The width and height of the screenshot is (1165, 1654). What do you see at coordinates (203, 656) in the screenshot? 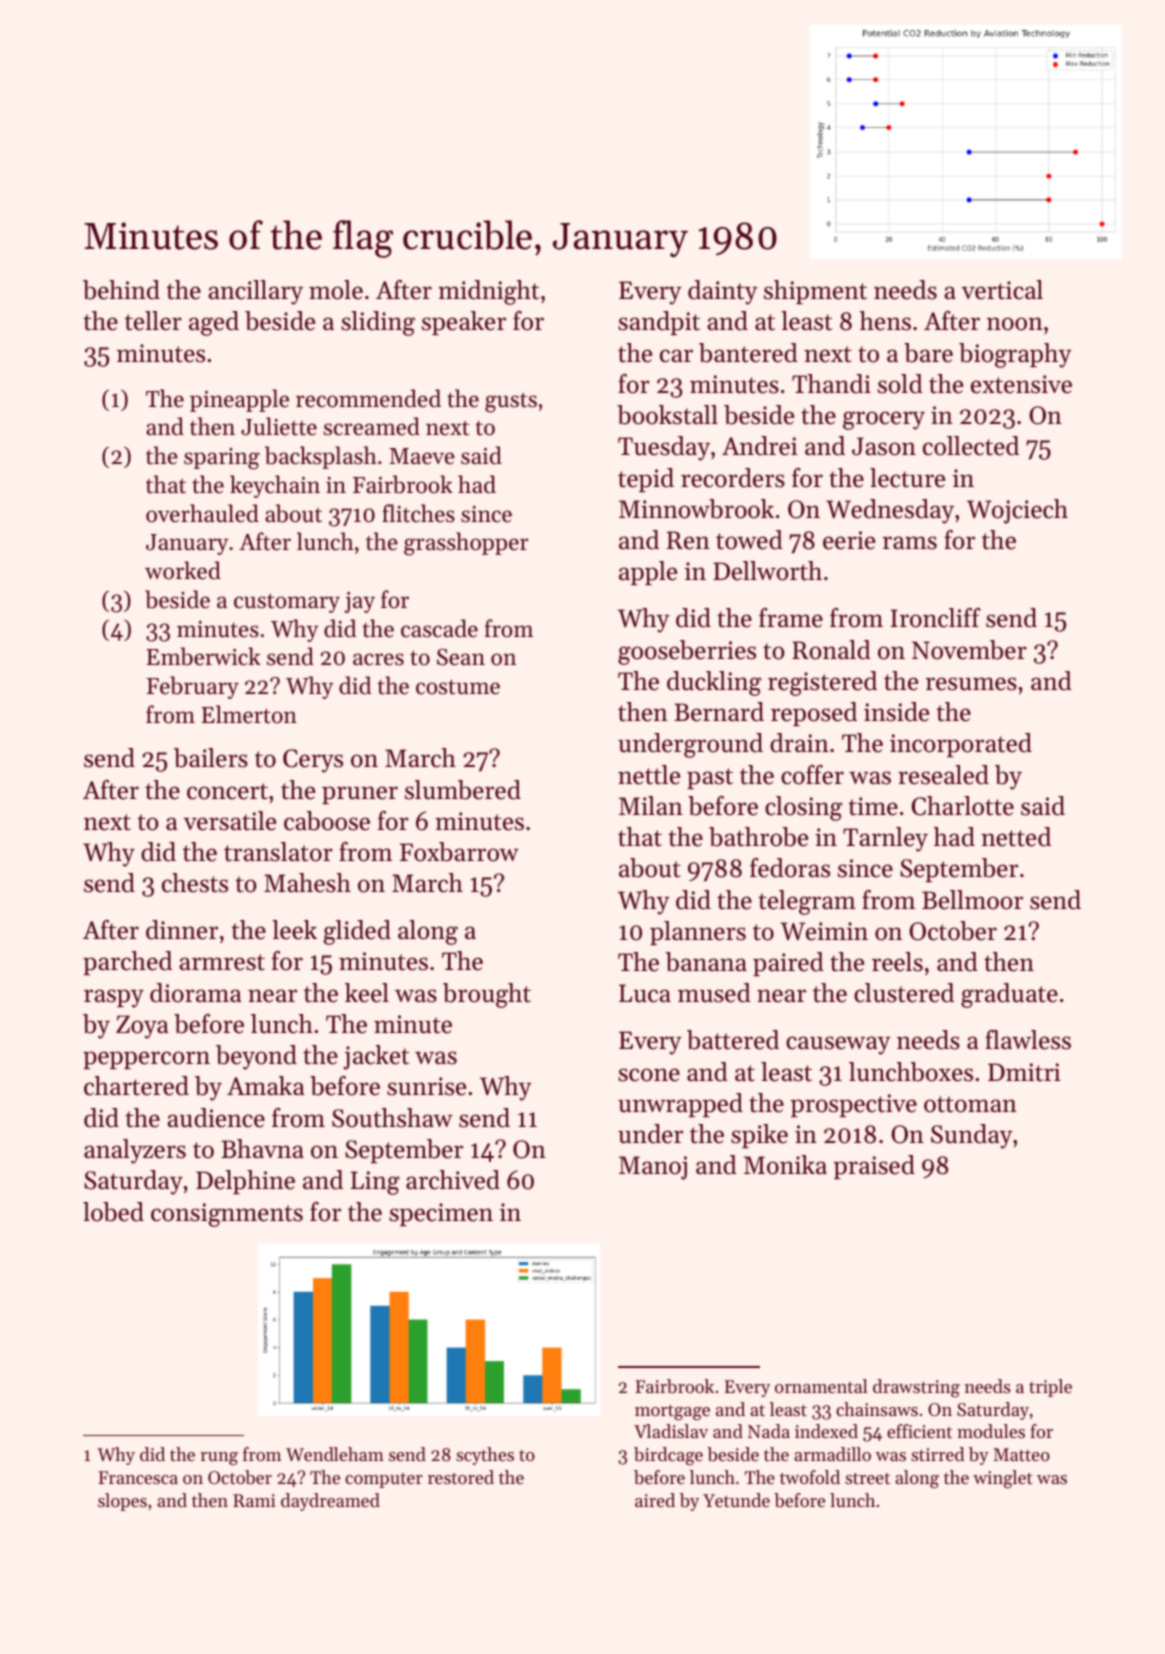
I see `Emberwick` at bounding box center [203, 656].
